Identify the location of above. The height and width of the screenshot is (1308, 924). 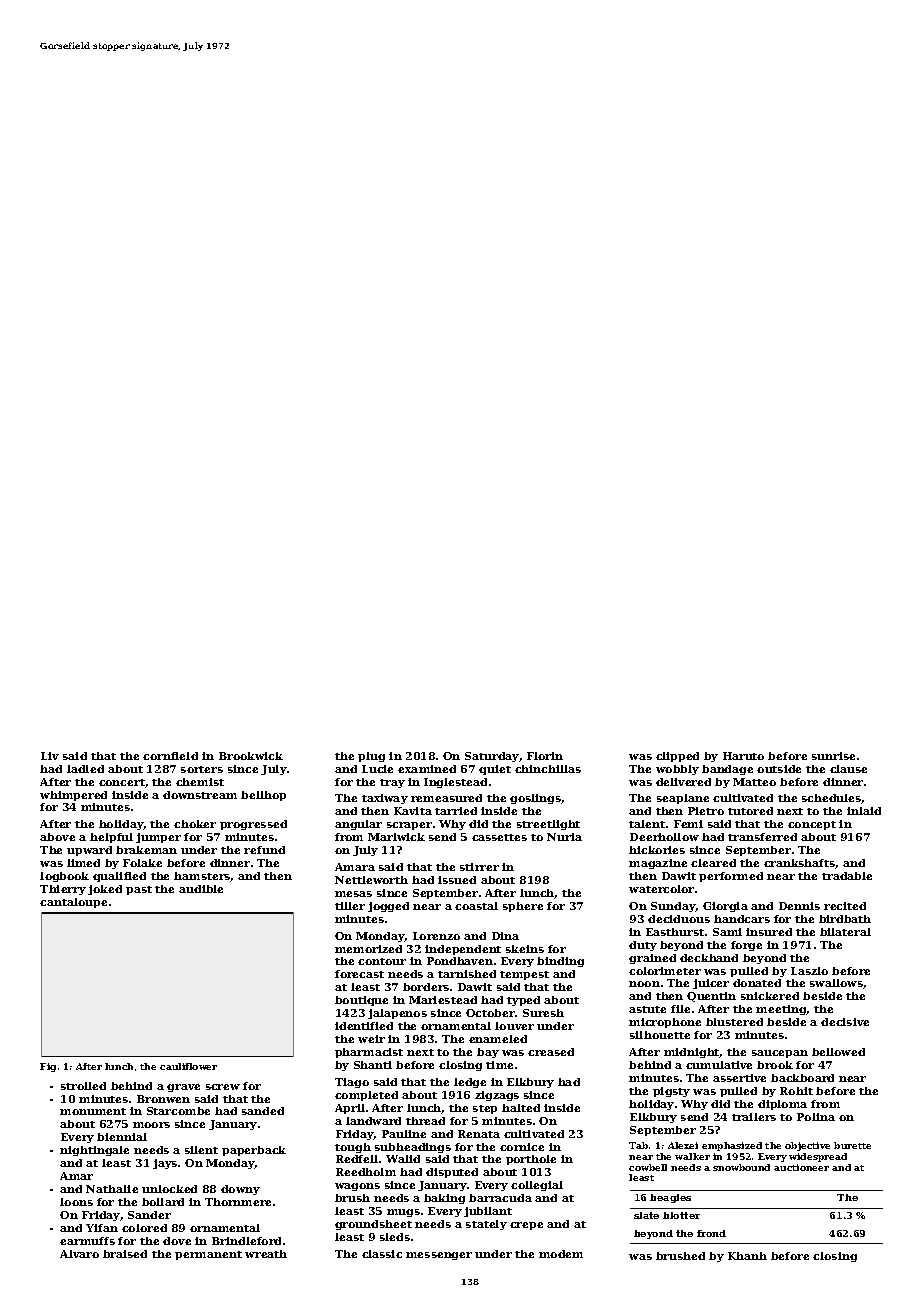
(57, 837).
